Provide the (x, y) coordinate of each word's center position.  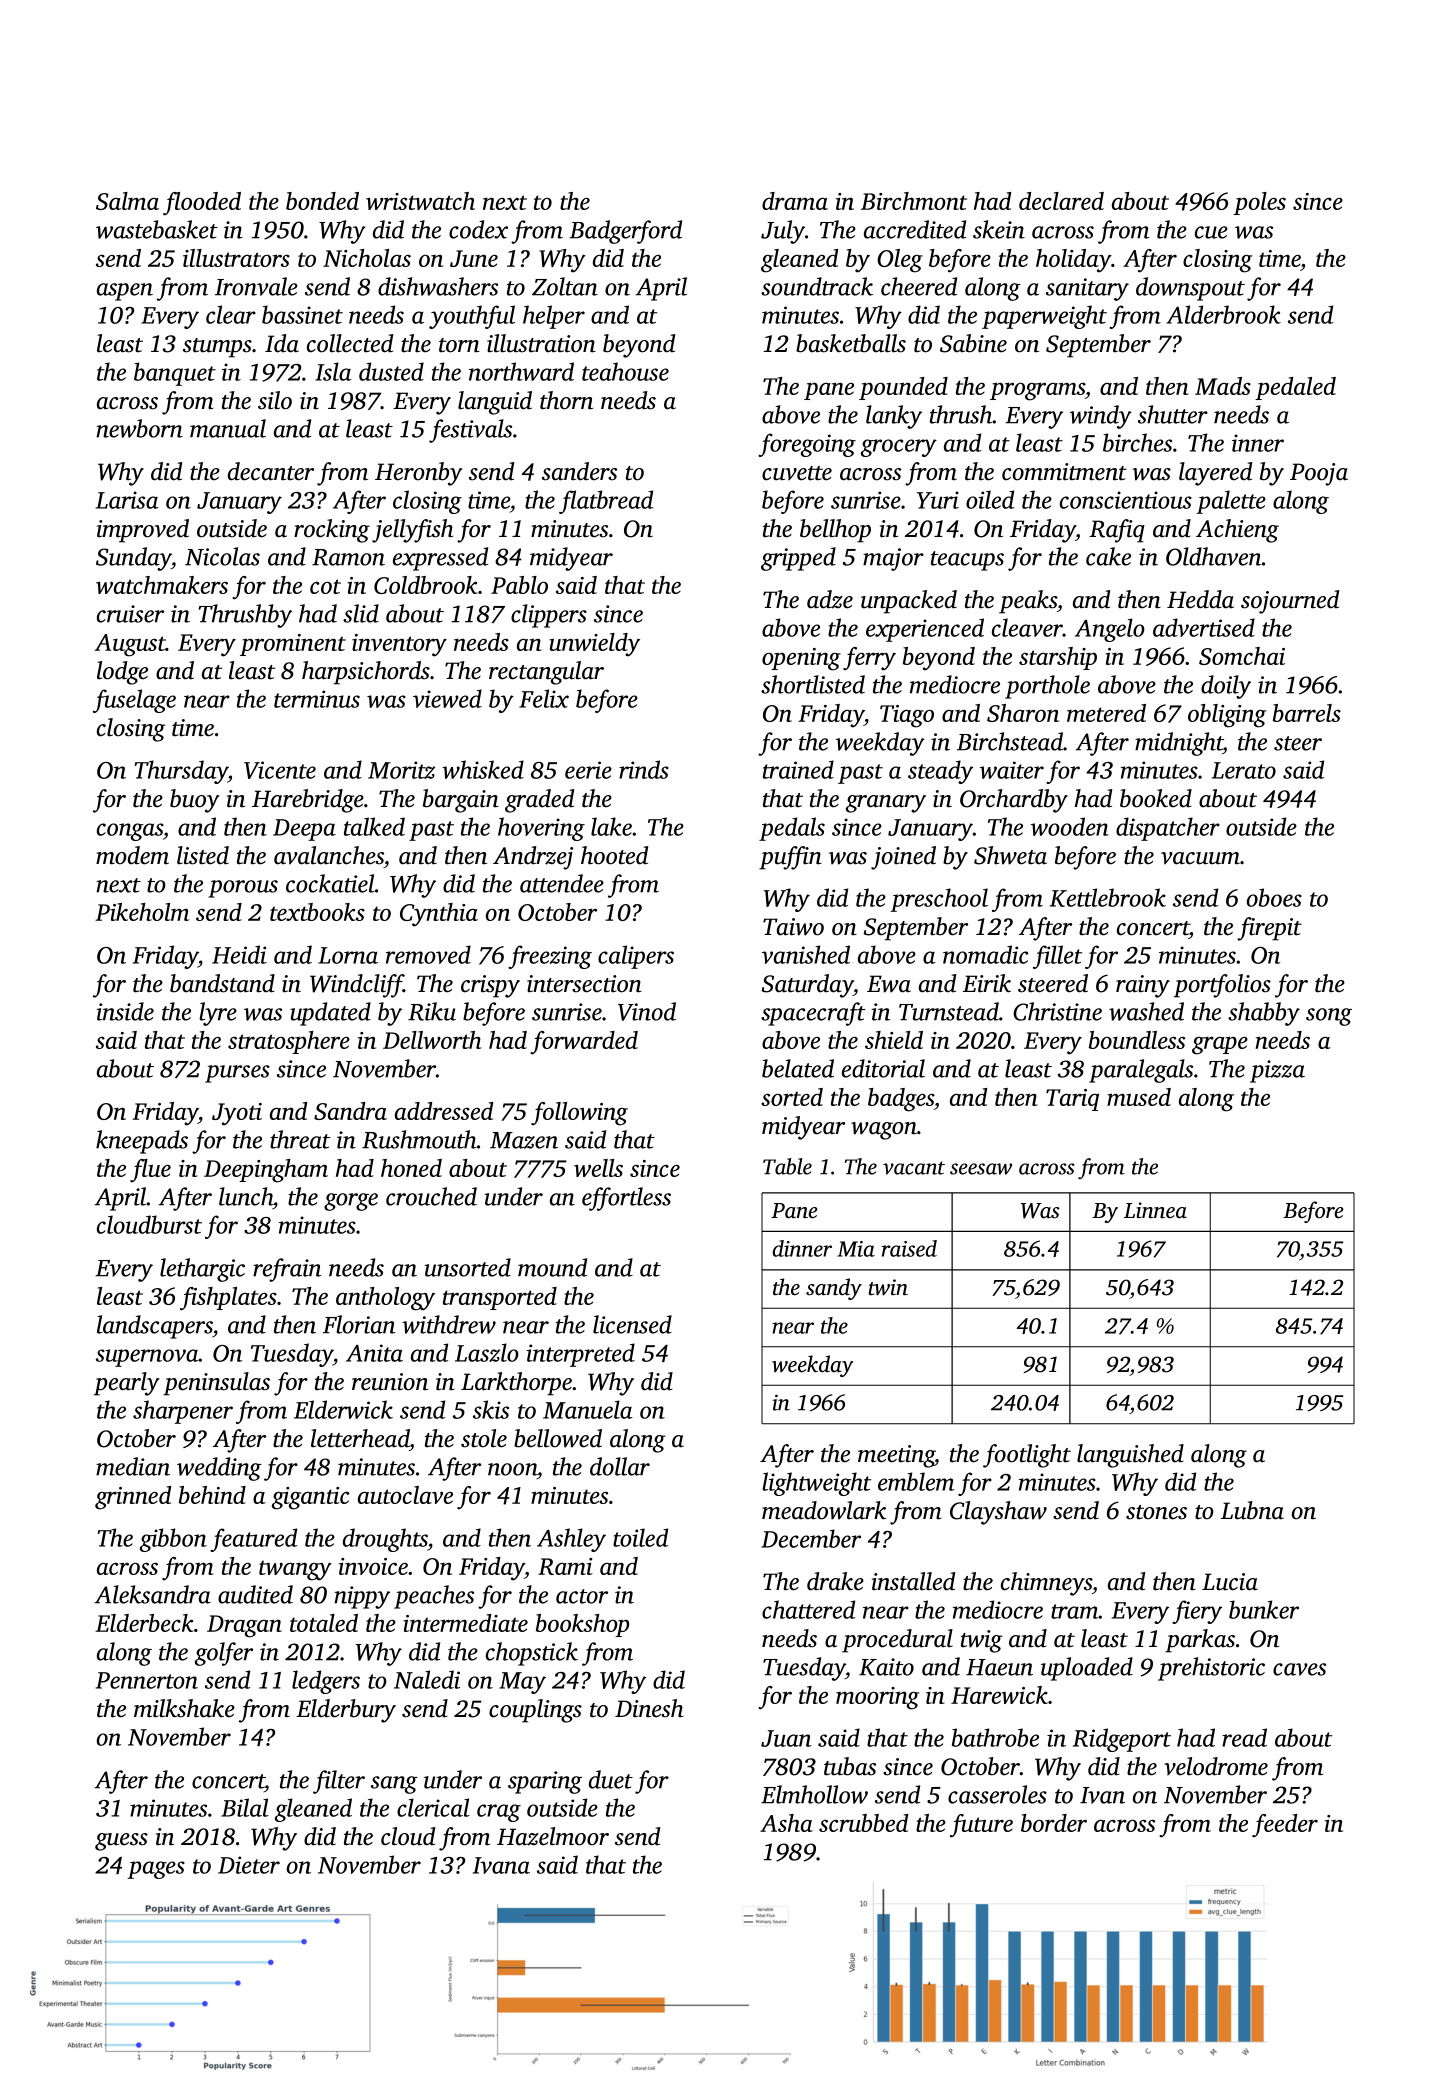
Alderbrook (1223, 314)
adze (830, 599)
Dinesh (649, 1708)
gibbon (173, 1540)
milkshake (184, 1708)
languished (1130, 1456)
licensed (632, 1324)
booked (1156, 798)
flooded (202, 204)
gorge (351, 1202)
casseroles (997, 1794)
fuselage (134, 701)
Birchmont (914, 201)
